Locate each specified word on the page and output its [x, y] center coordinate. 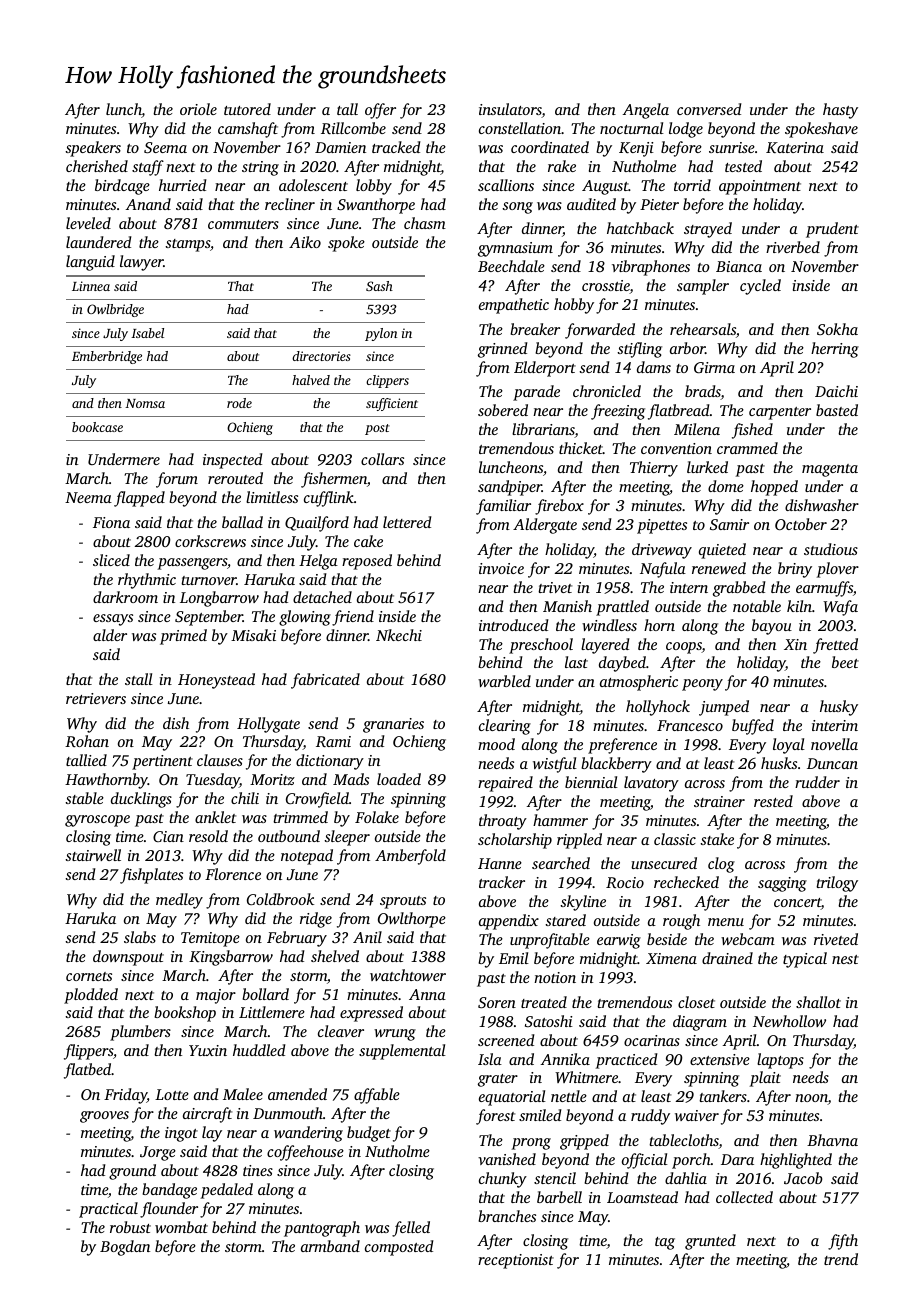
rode [239, 403]
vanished [507, 1159]
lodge [686, 130]
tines [258, 1170]
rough [681, 922]
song [517, 208]
